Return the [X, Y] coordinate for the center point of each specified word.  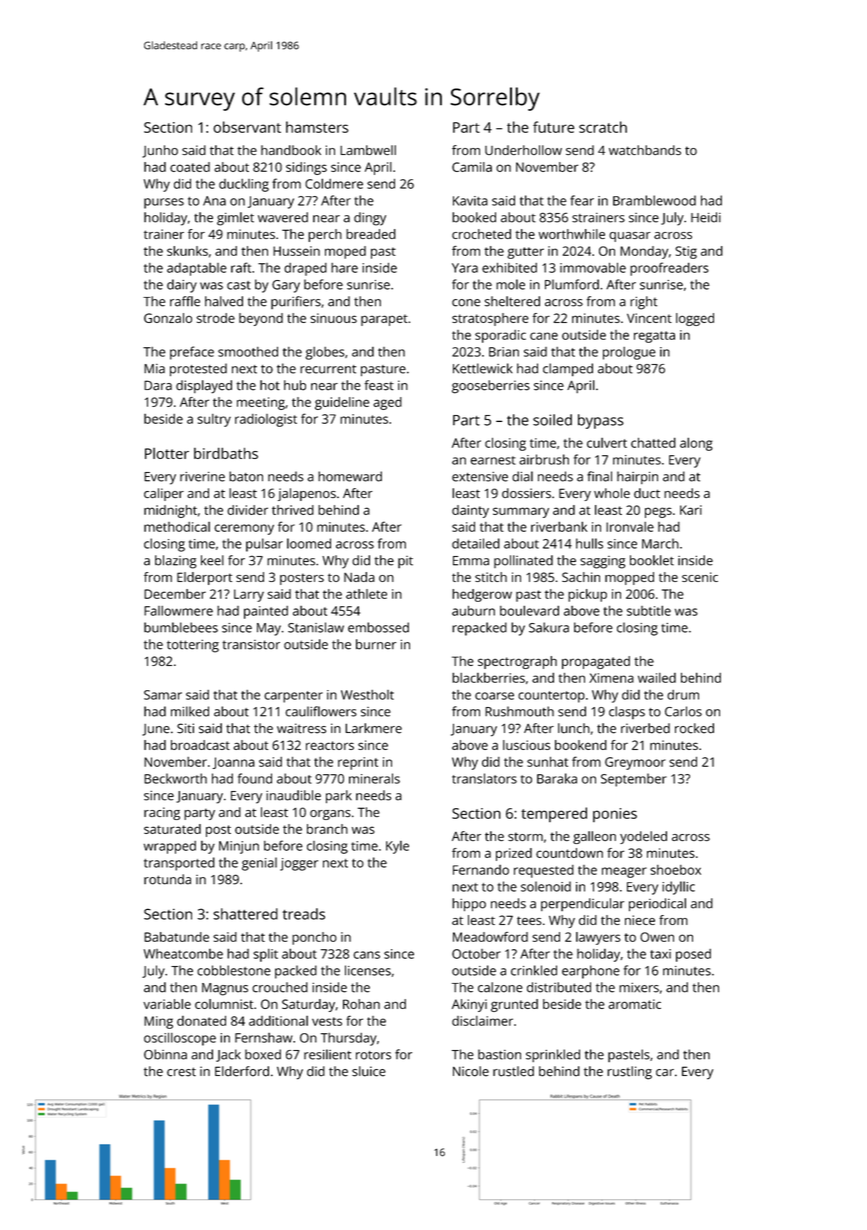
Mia [154, 369]
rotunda [167, 879]
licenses [368, 970]
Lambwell [368, 150]
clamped [568, 370]
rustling [629, 1073]
